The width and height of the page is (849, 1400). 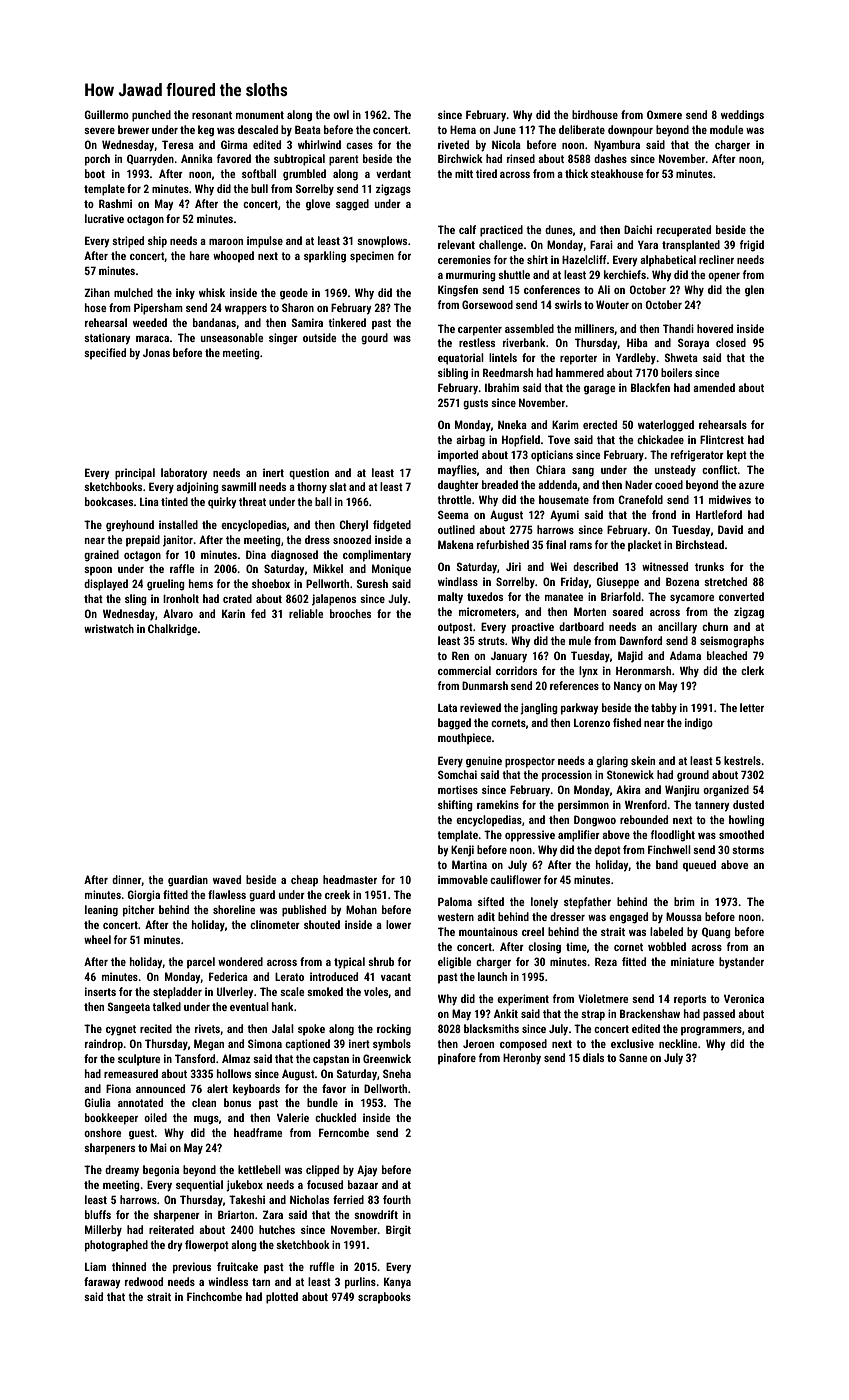 What do you see at coordinates (95, 173) in the page?
I see `boot` at bounding box center [95, 173].
